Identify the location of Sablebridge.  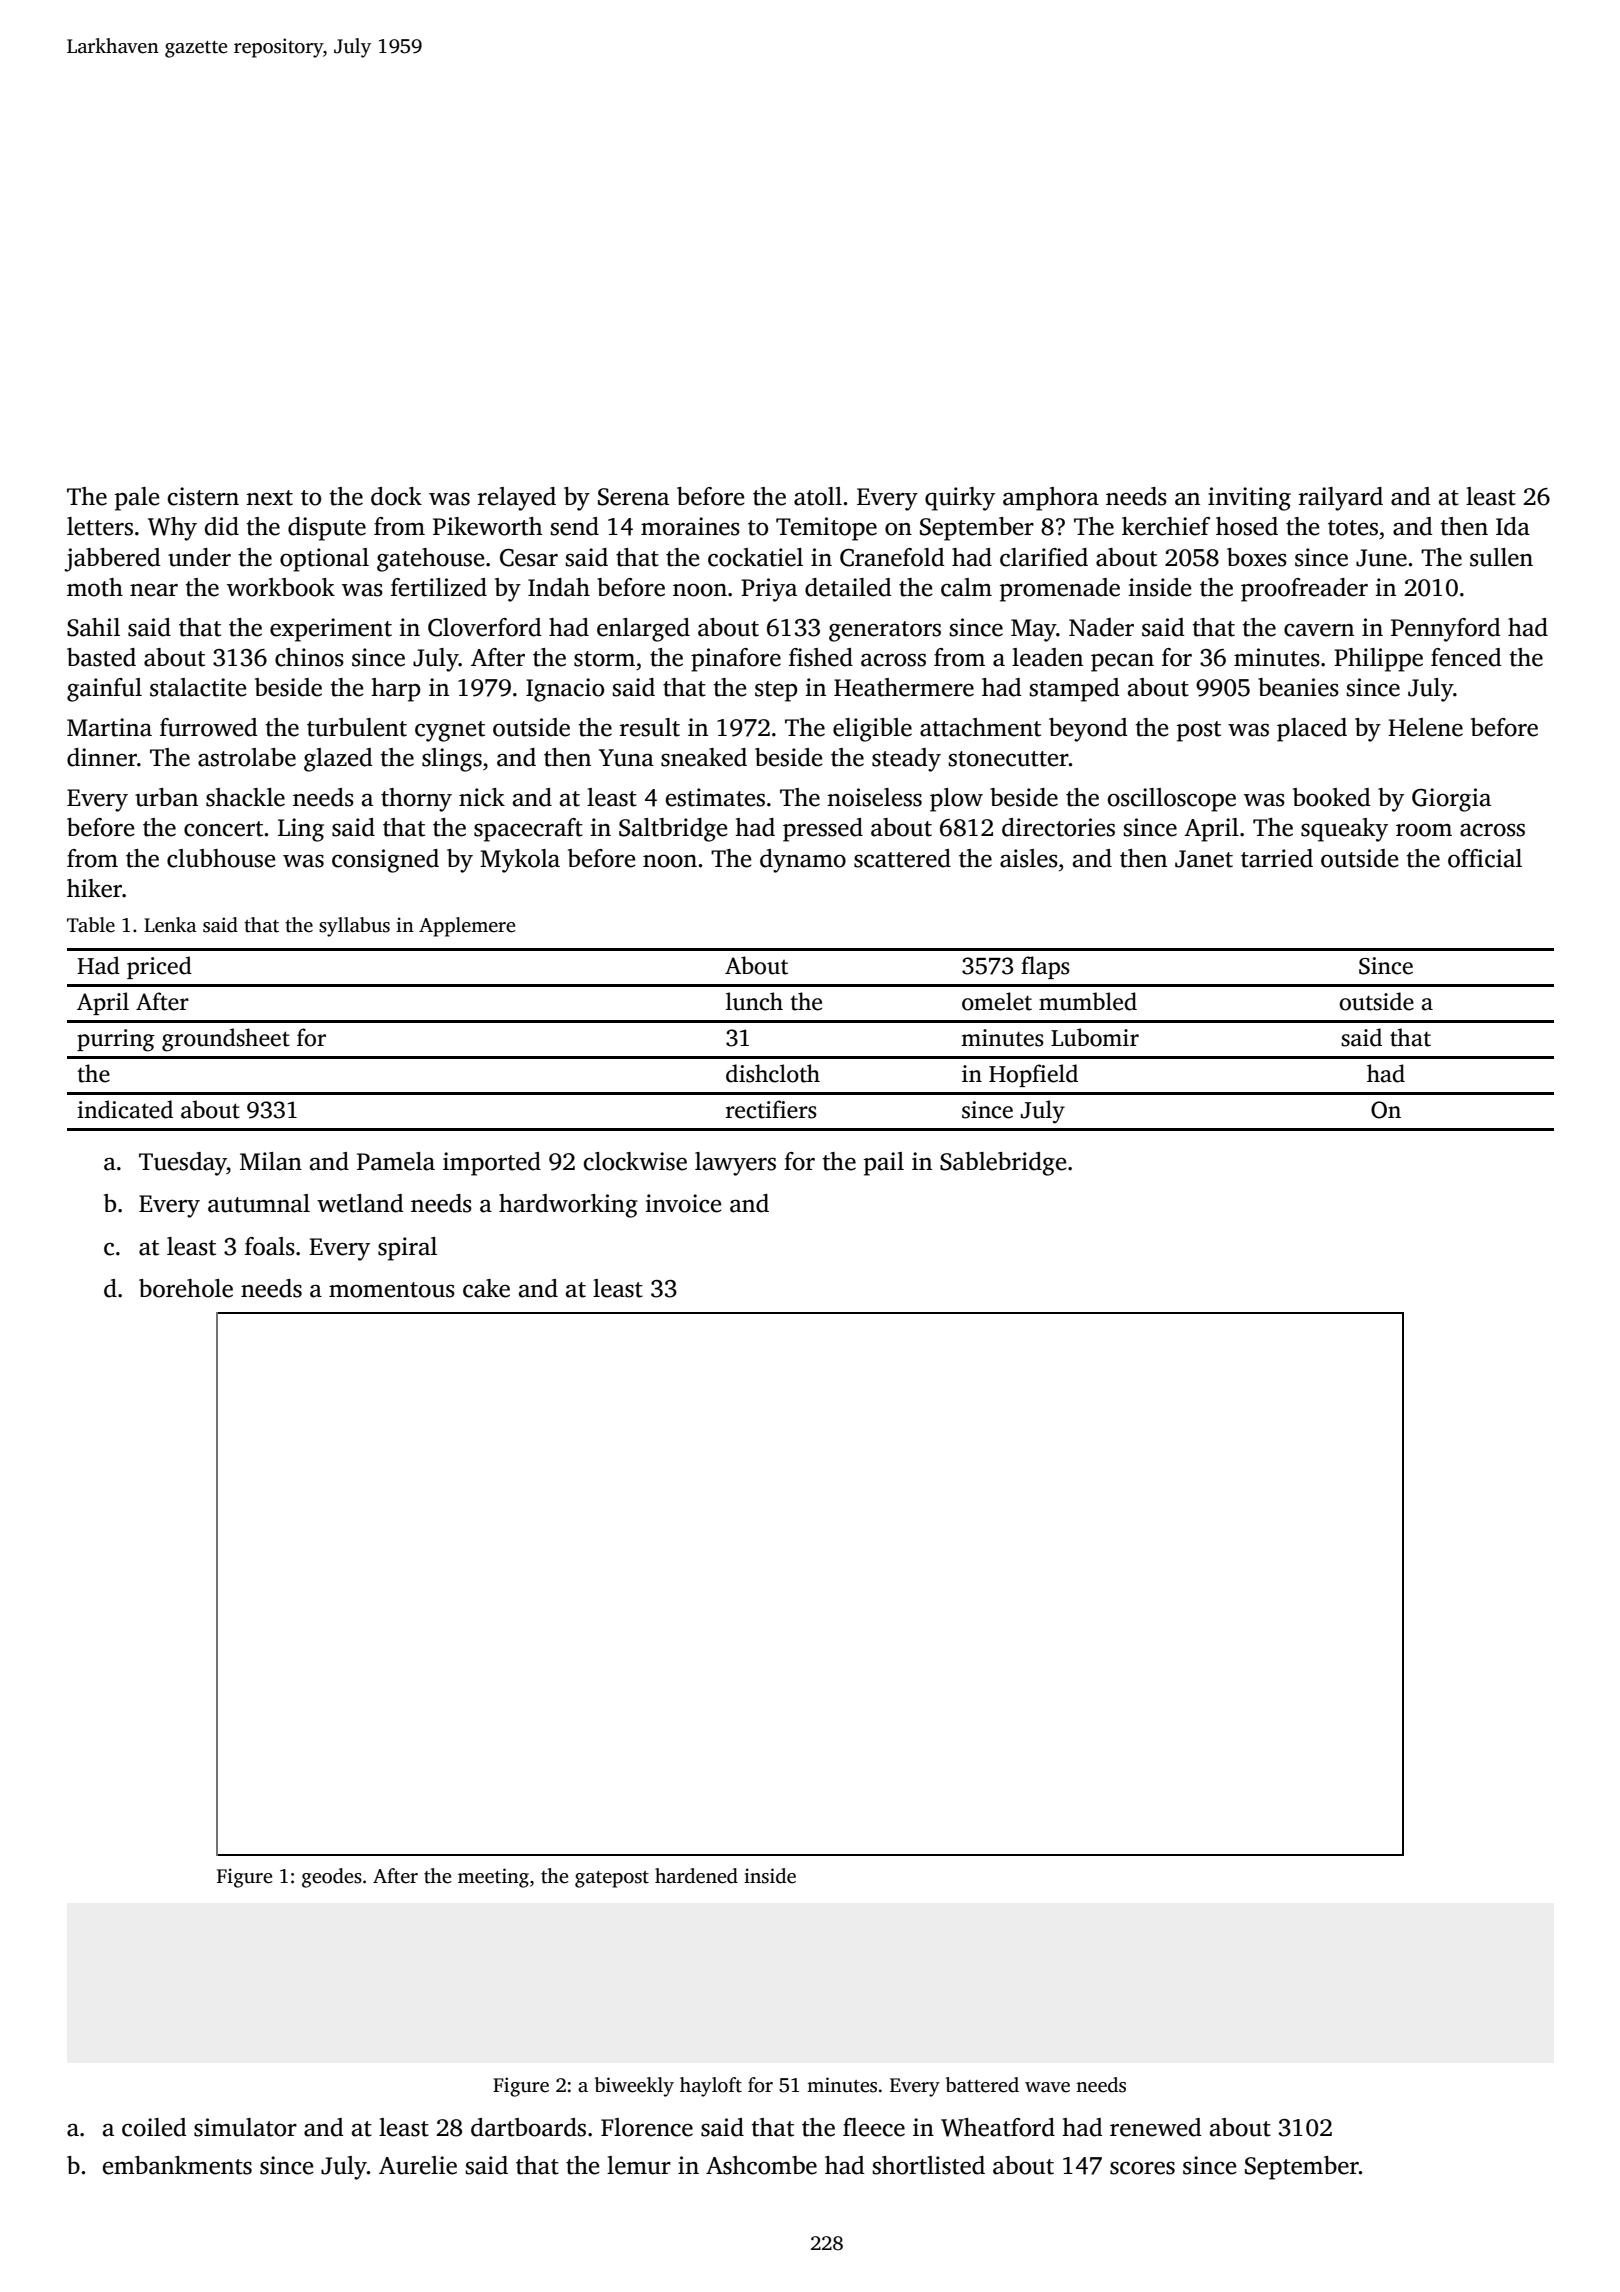
(1003, 1164).
